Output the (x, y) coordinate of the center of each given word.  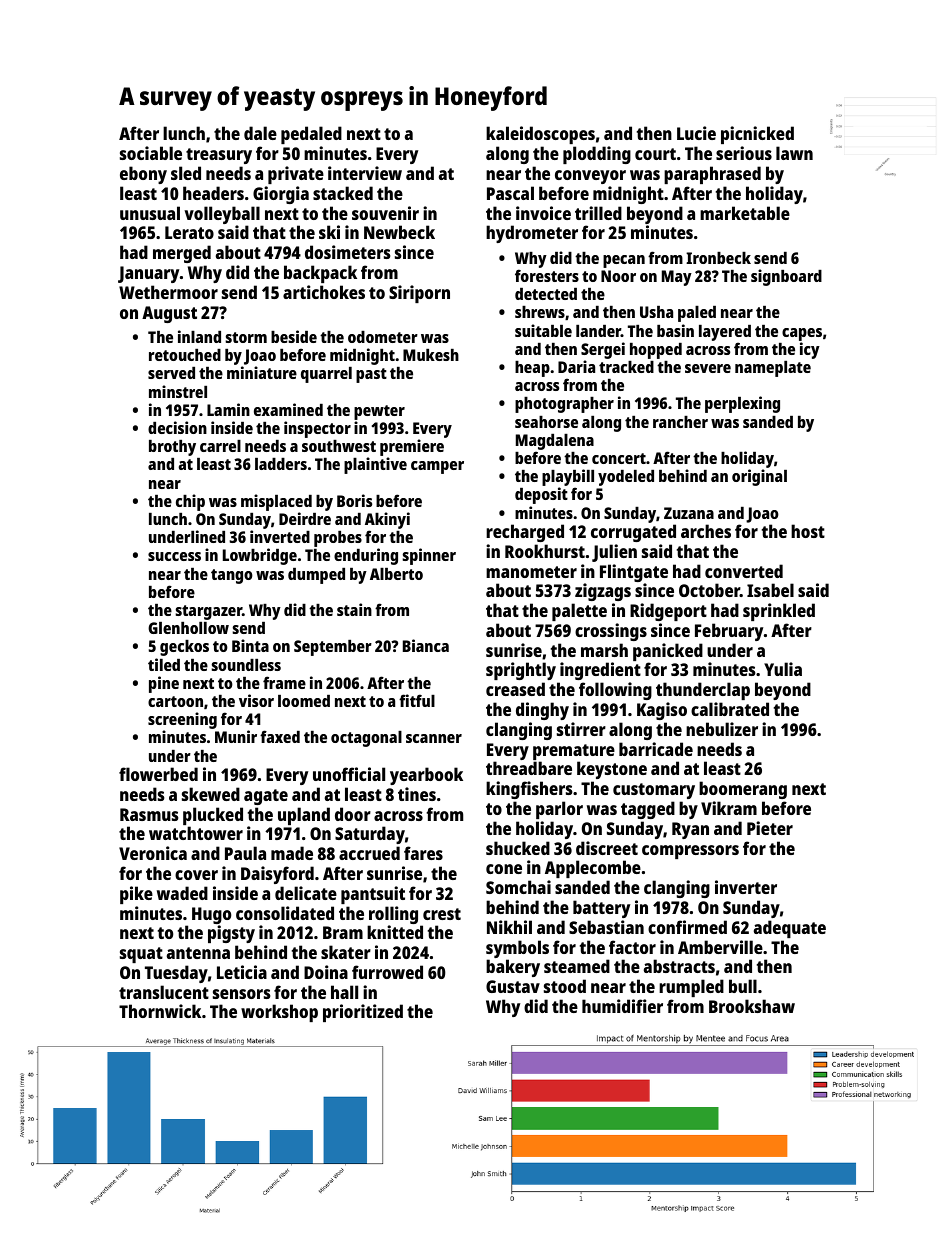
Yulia (783, 669)
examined (288, 409)
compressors (690, 852)
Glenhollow (188, 628)
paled (697, 314)
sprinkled (779, 612)
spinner (429, 556)
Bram (343, 932)
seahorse (546, 422)
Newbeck (399, 232)
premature (574, 752)
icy (810, 350)
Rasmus (149, 814)
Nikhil (509, 927)
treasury (219, 156)
